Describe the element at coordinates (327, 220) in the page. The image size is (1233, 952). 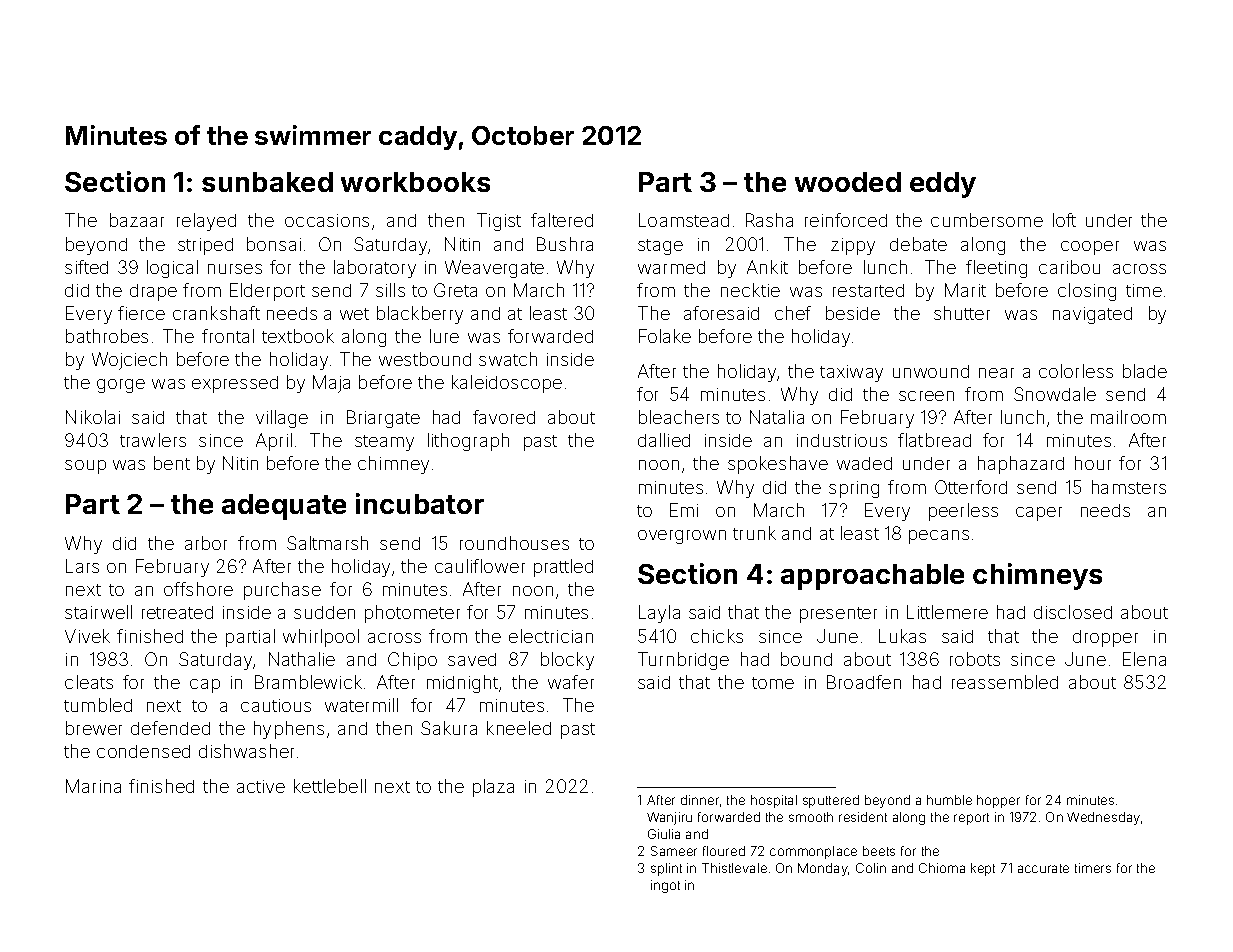
I see `occasions` at that location.
